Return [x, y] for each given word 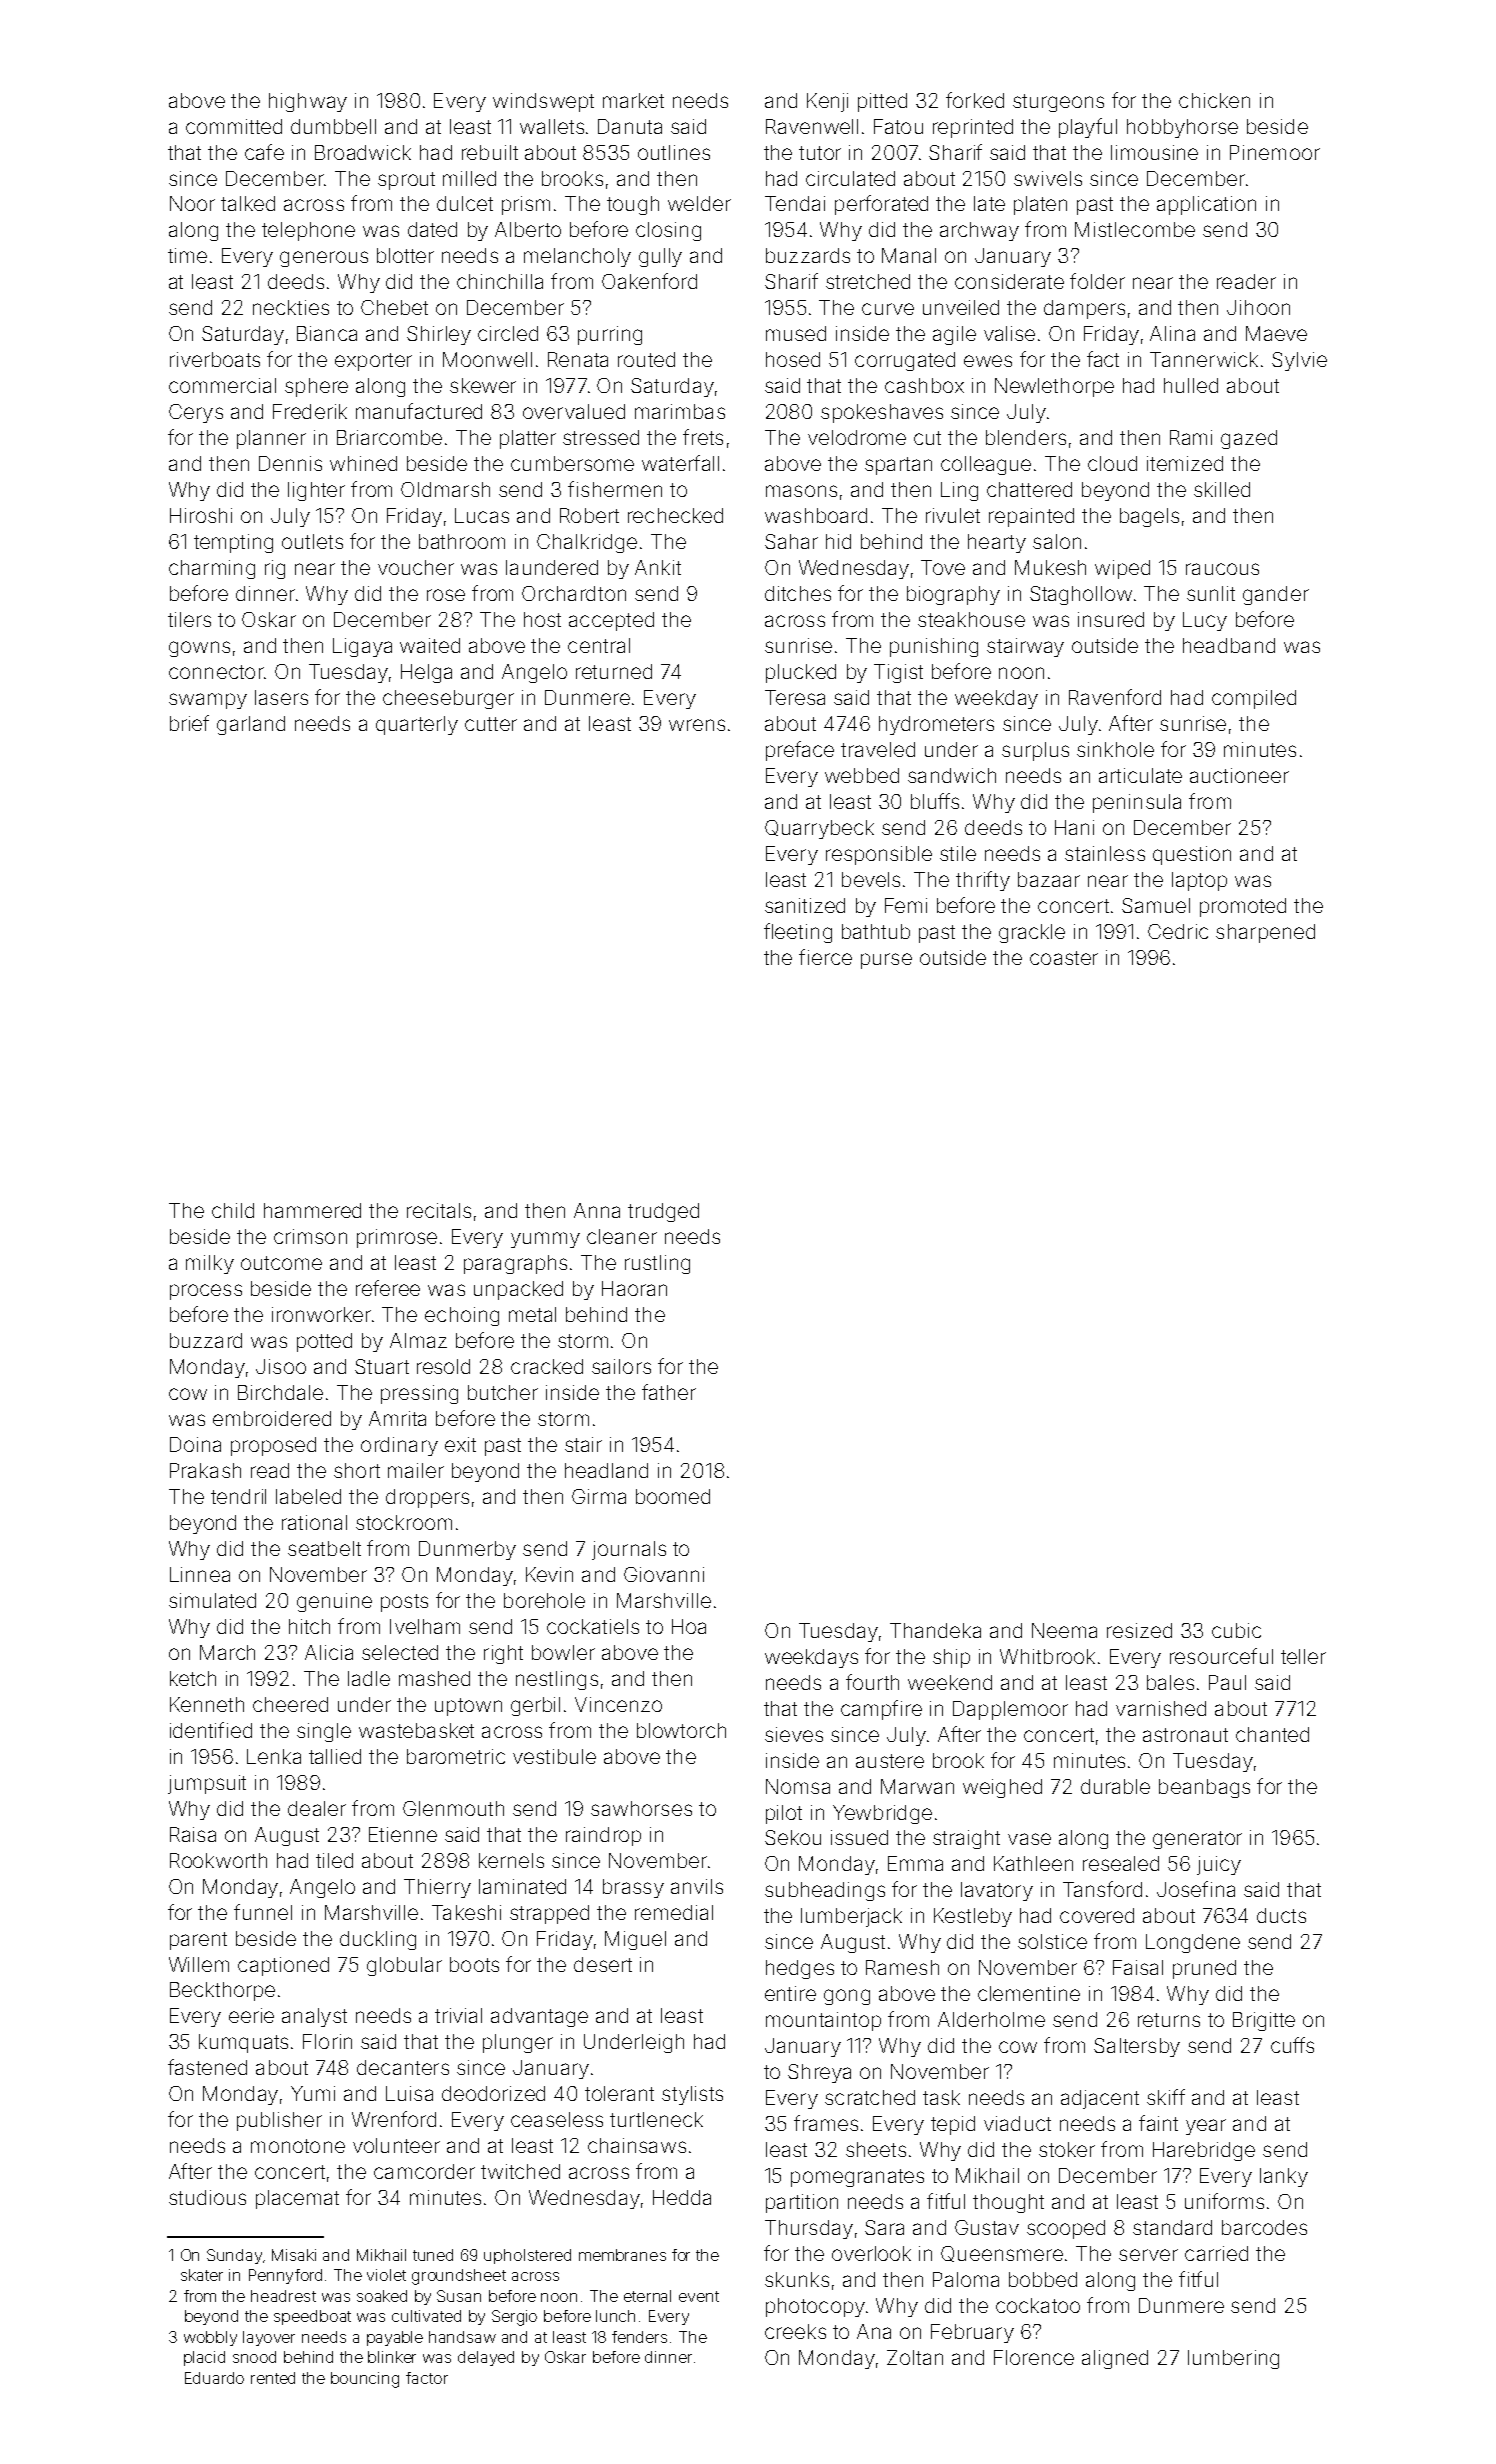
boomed [673, 1496]
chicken [1214, 100]
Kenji [827, 102]
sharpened [1265, 933]
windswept [543, 102]
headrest [283, 2296]
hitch [309, 1626]
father [669, 1392]
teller [1303, 1656]
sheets [876, 2149]
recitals [439, 1210]
